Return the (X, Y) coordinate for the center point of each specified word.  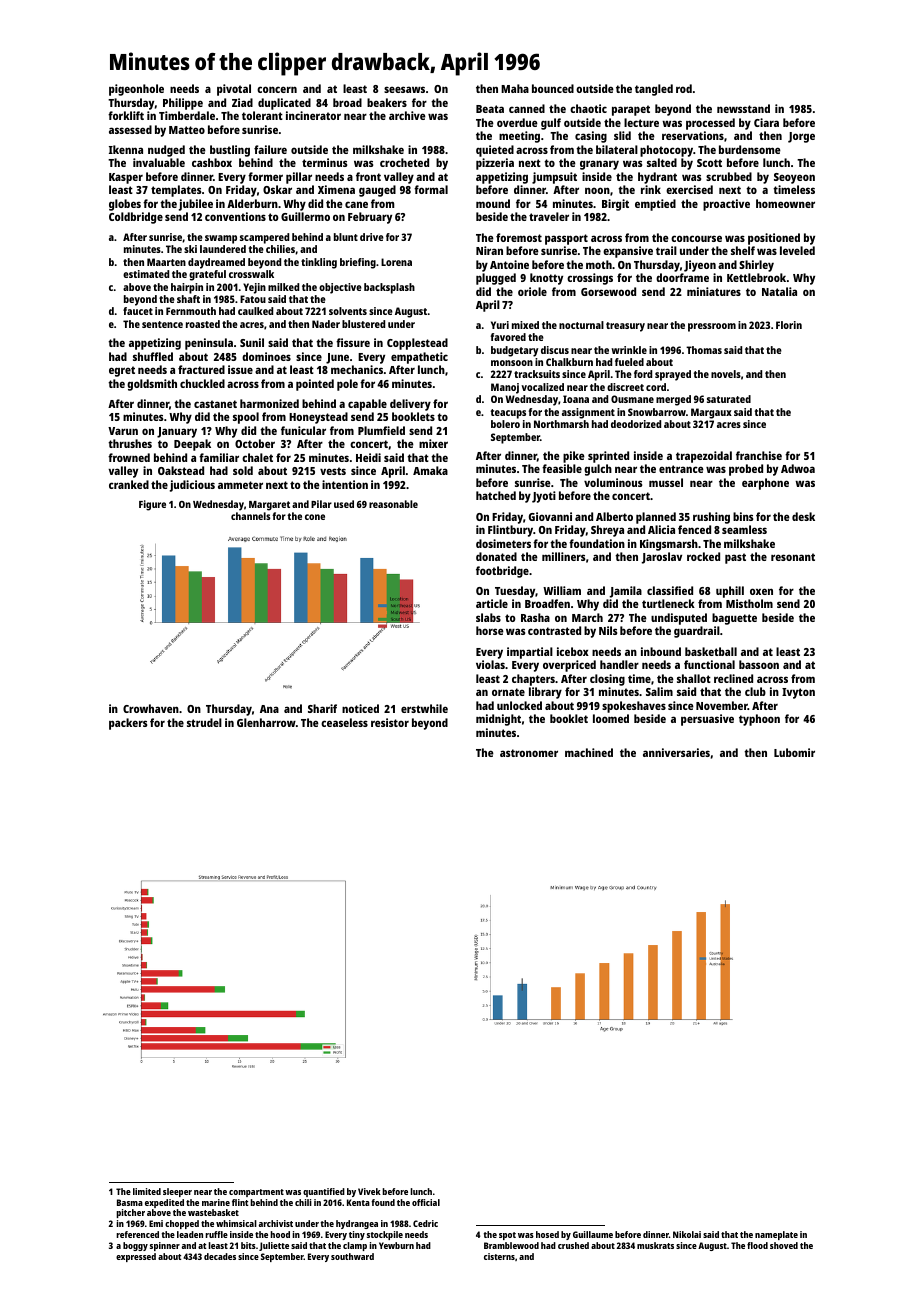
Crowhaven (151, 708)
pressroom (712, 327)
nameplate (776, 1235)
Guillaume (593, 1234)
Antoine (509, 264)
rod (684, 88)
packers (128, 724)
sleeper (177, 1192)
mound (493, 203)
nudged (166, 151)
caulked (255, 311)
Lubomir (794, 752)
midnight (498, 720)
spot (507, 1236)
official (426, 1202)
